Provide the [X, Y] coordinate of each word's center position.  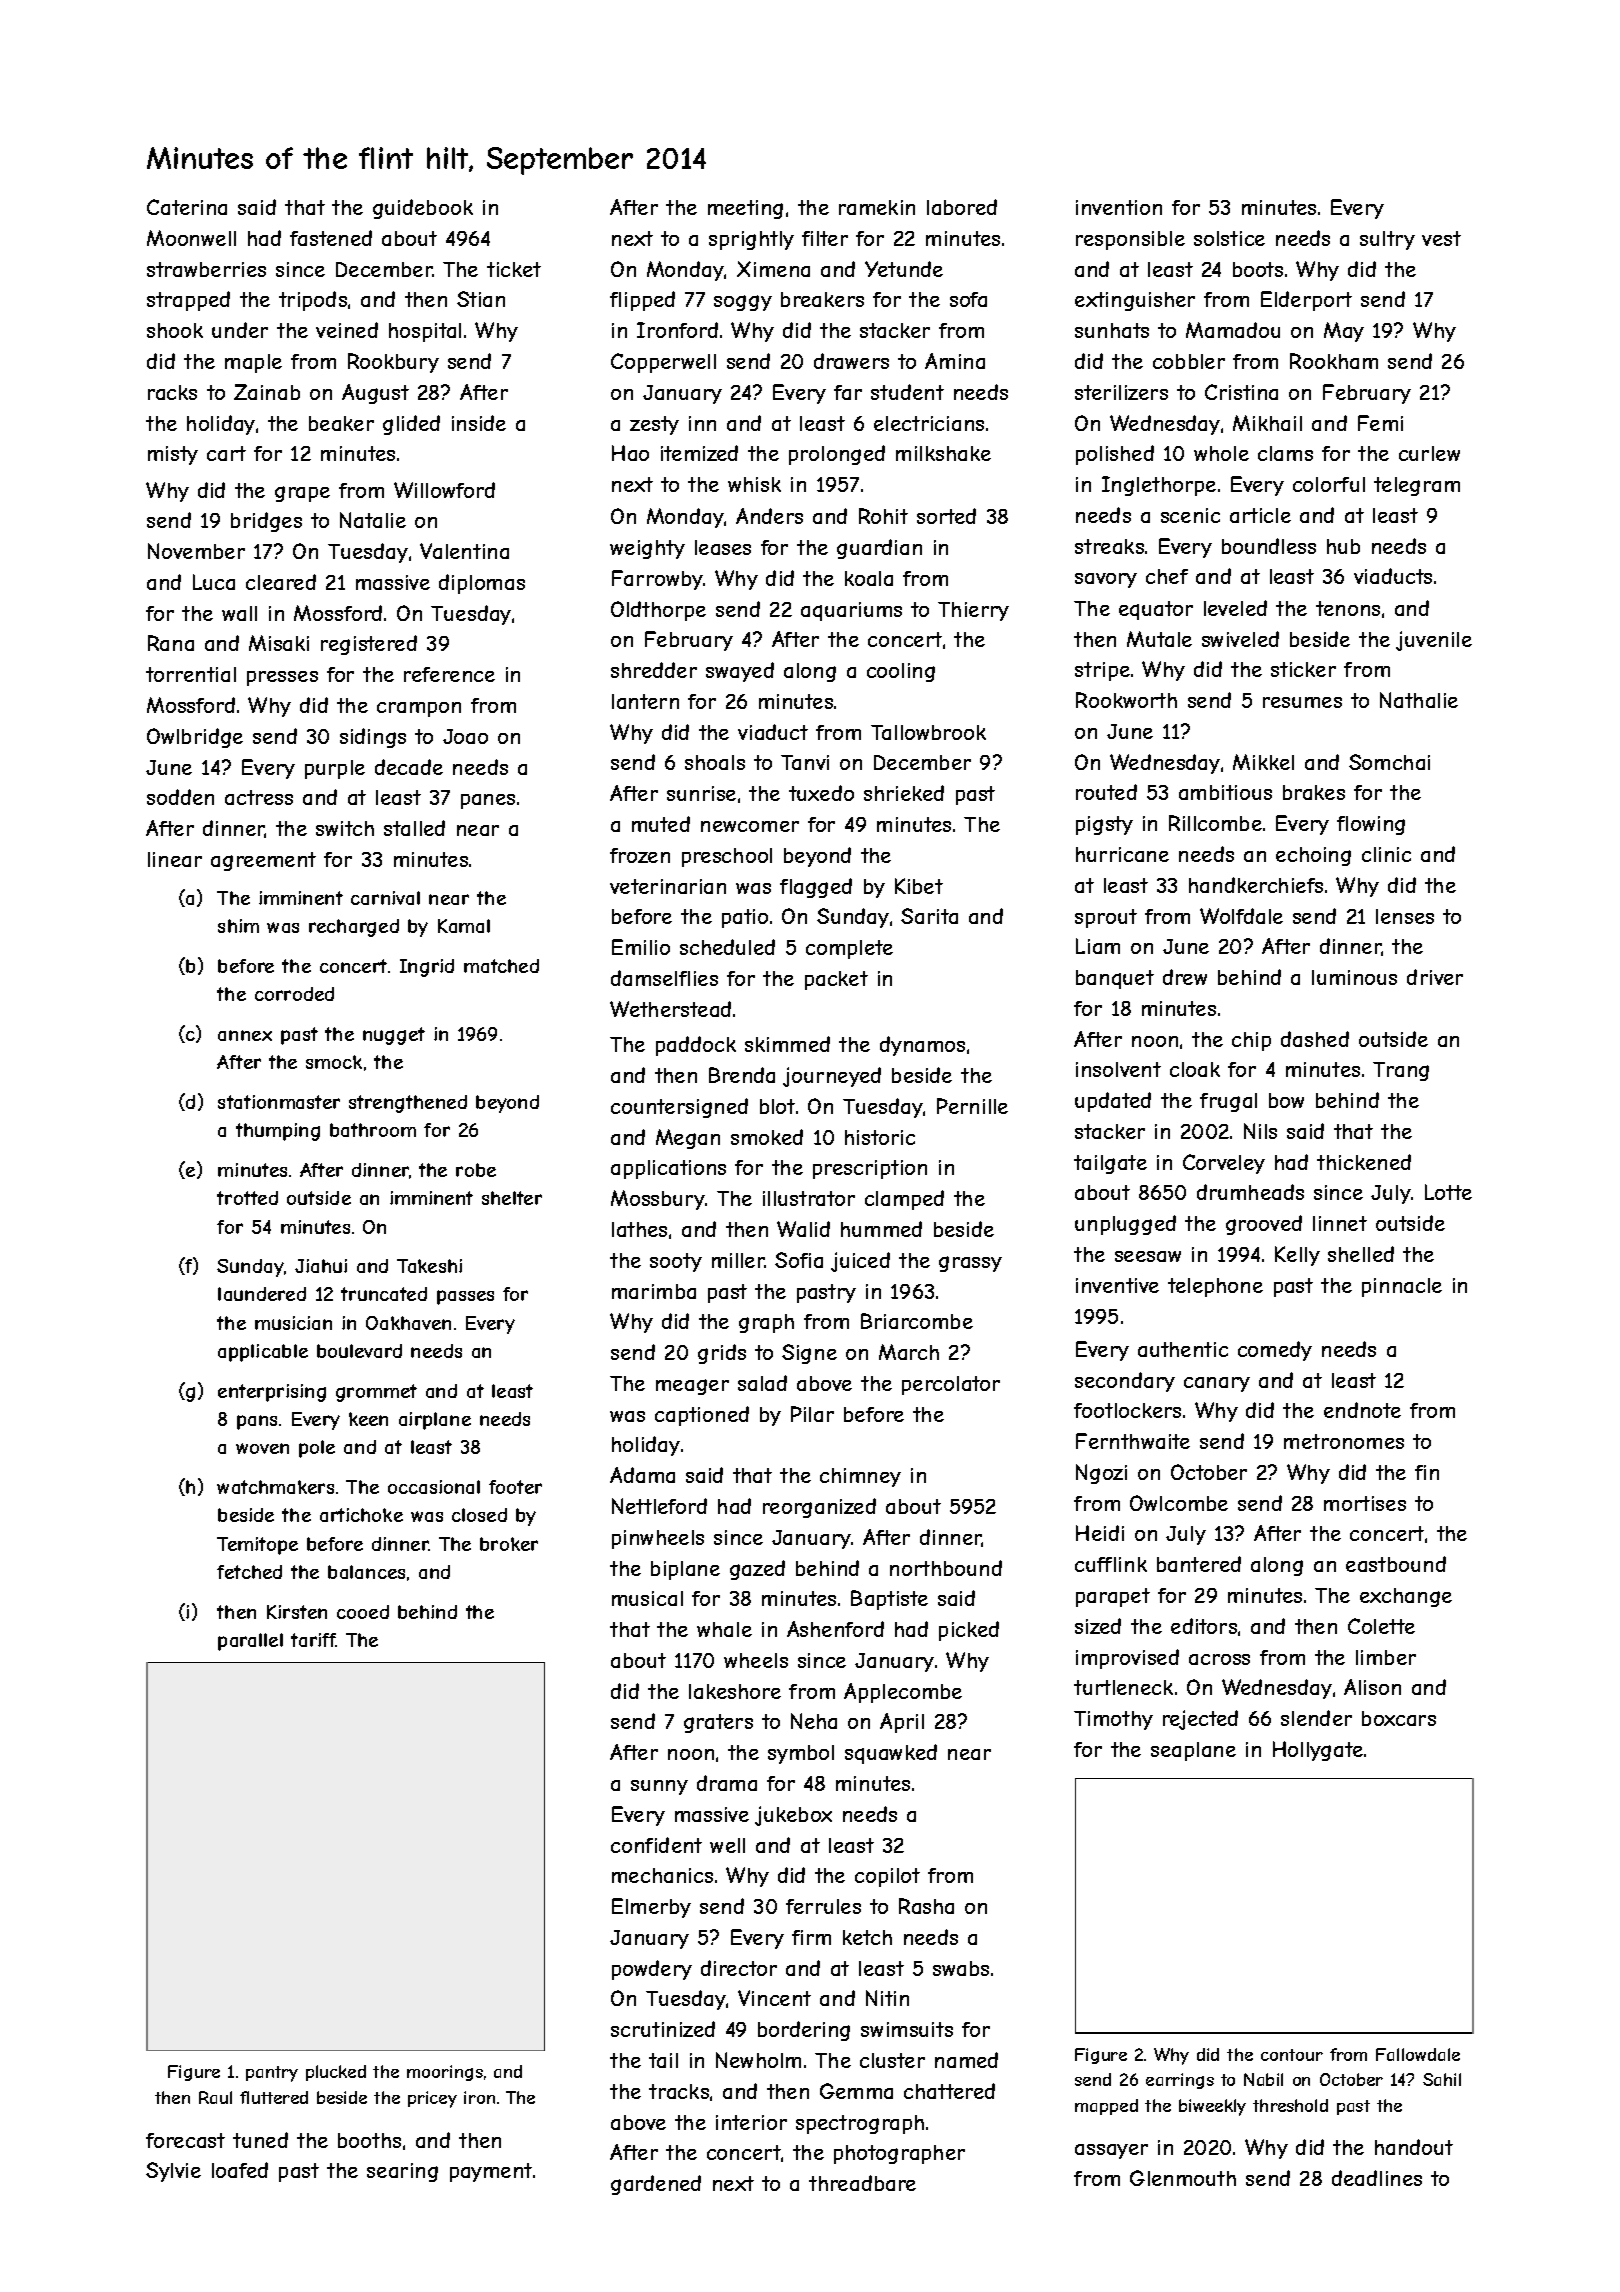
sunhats [1112, 330]
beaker [341, 423]
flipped [642, 301]
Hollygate [1318, 1751]
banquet [1115, 979]
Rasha [926, 1906]
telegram [1417, 486]
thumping [278, 1132]
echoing [1313, 856]
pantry [272, 2074]
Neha [814, 1721]
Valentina [464, 551]
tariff [313, 1640]
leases [723, 547]
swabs [961, 1968]
